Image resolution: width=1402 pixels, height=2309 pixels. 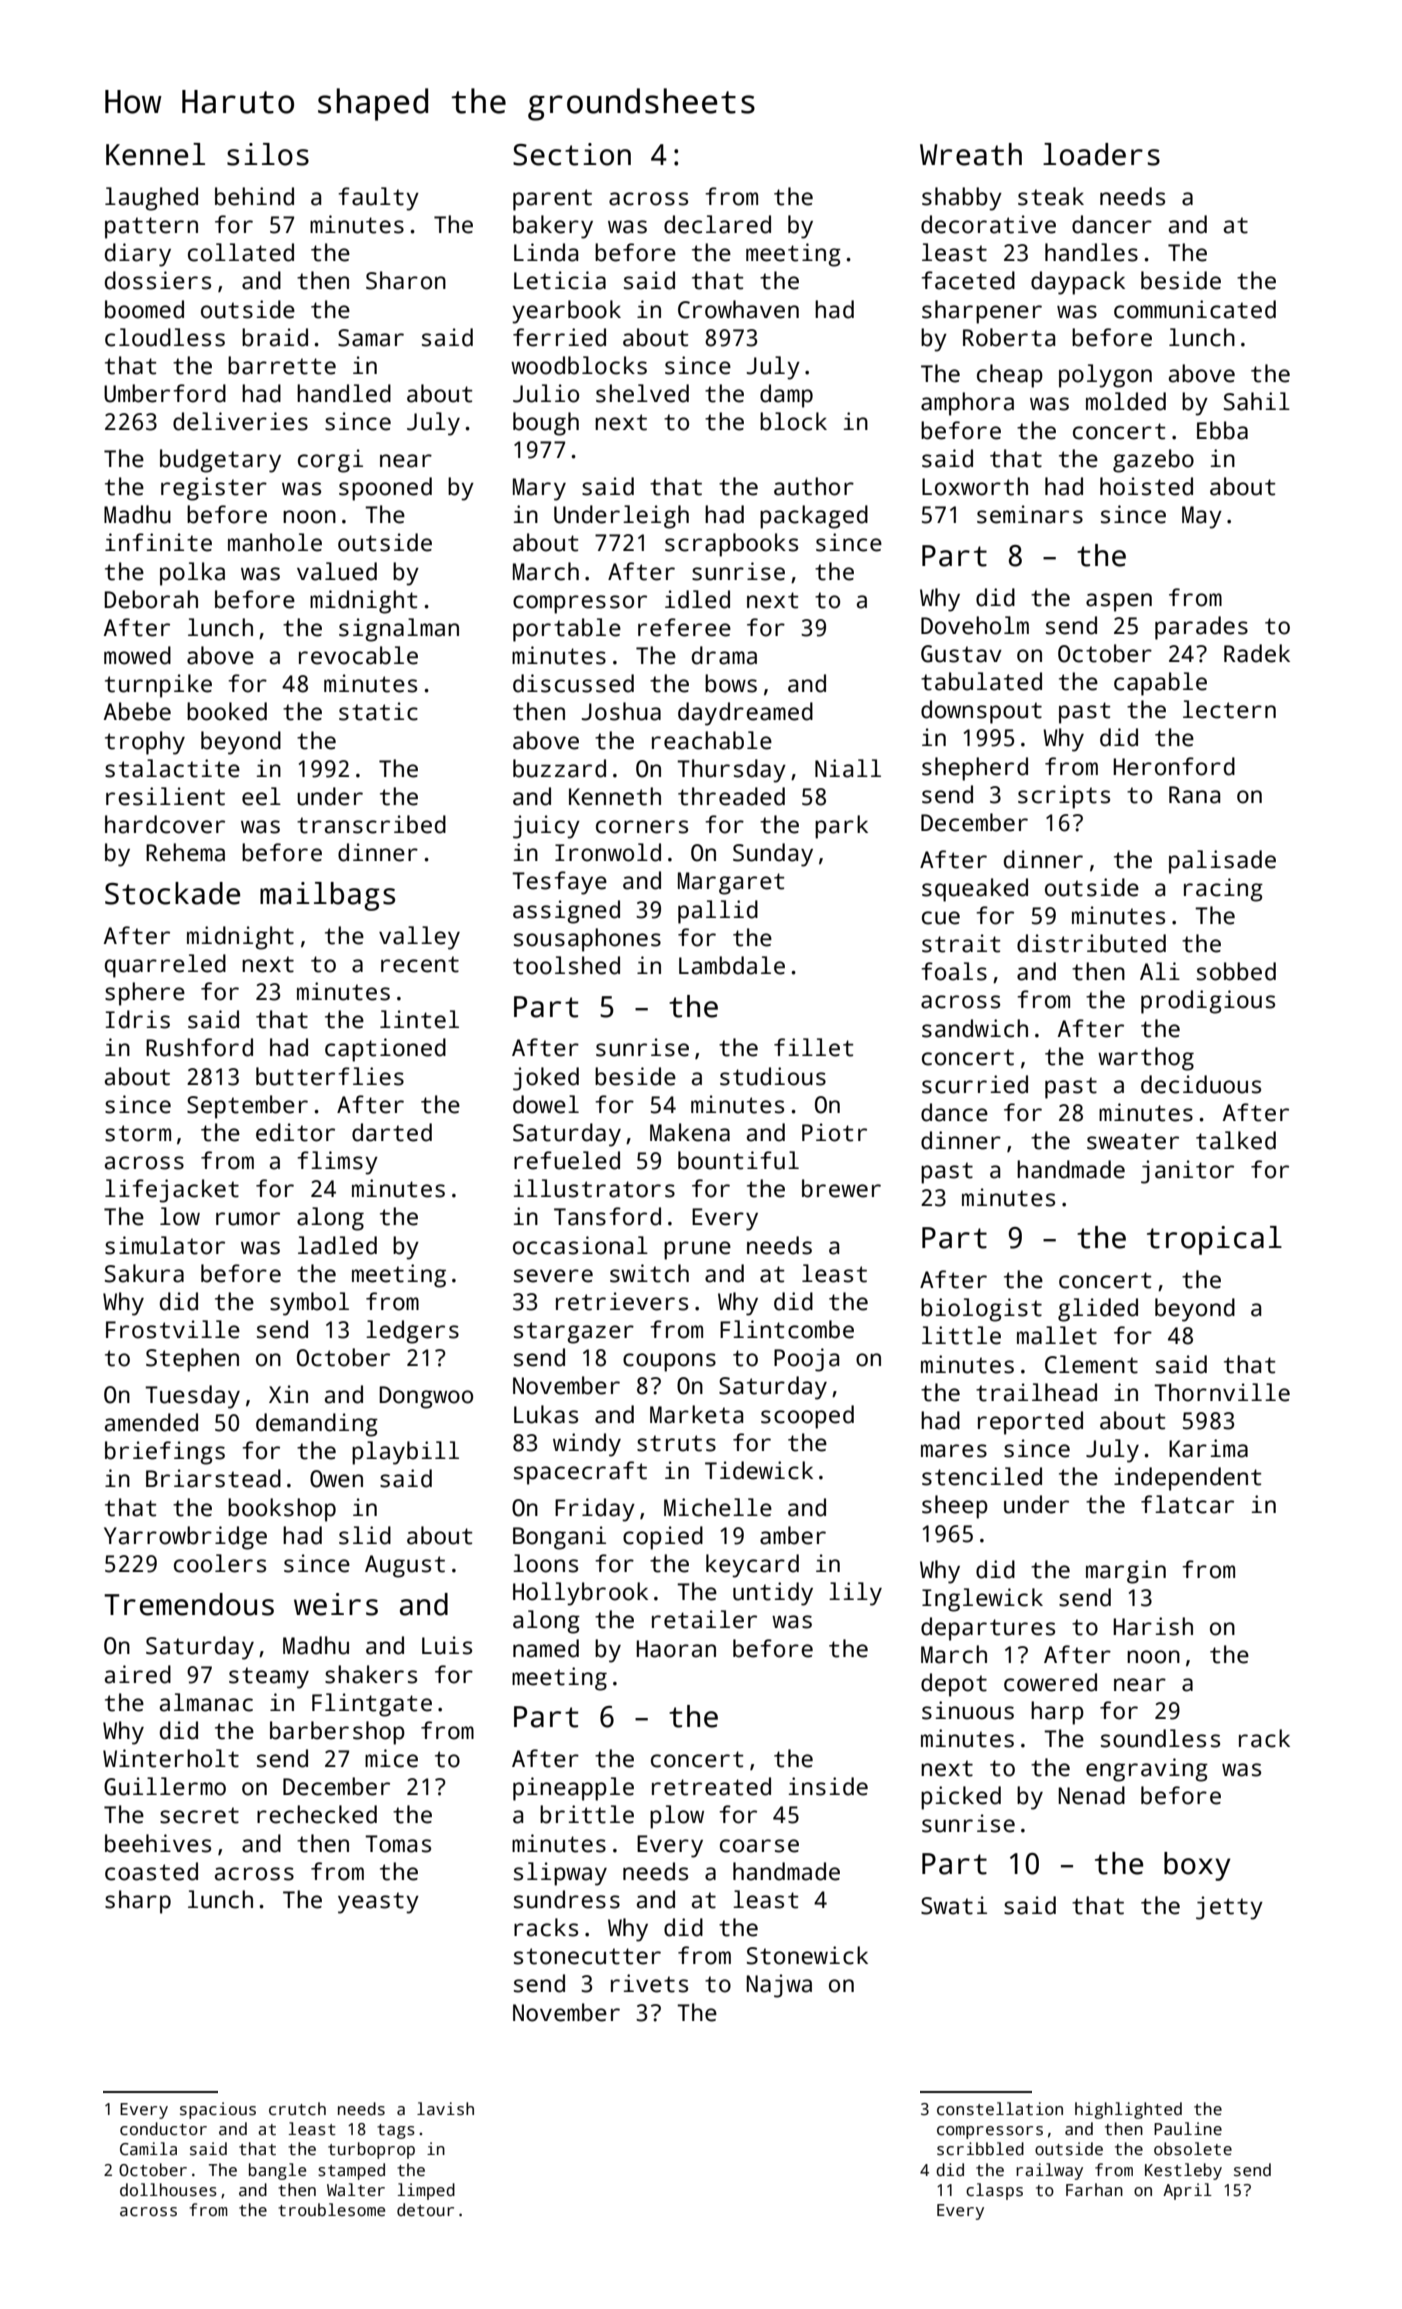 What do you see at coordinates (1187, 2191) in the screenshot?
I see `April` at bounding box center [1187, 2191].
